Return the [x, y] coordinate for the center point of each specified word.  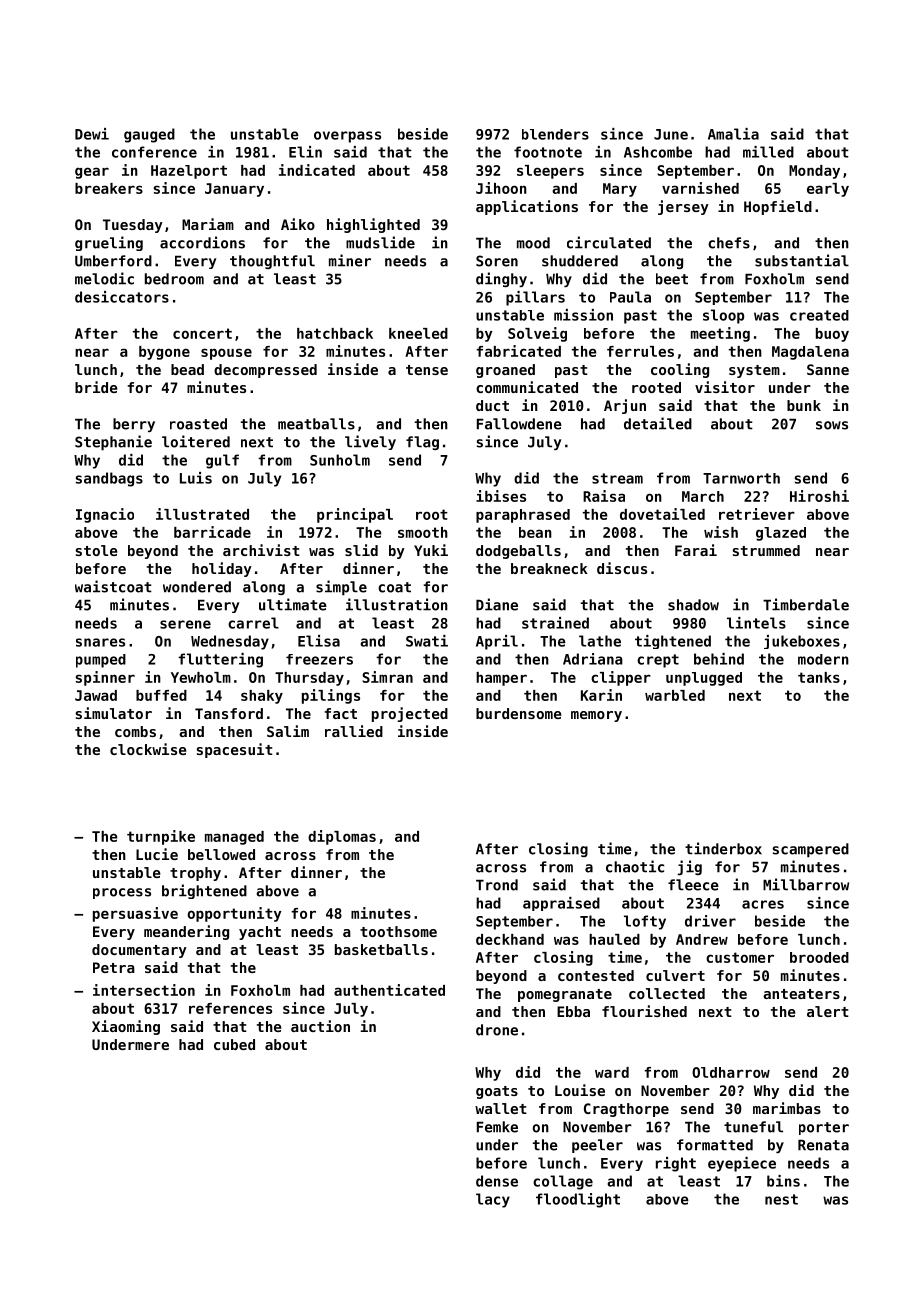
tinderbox [723, 848]
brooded [819, 957]
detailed [658, 423]
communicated [527, 387]
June [671, 134]
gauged [149, 135]
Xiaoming [126, 1027]
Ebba [573, 1011]
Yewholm [201, 677]
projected [410, 714]
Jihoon [501, 188]
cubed [234, 1044]
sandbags [109, 479]
